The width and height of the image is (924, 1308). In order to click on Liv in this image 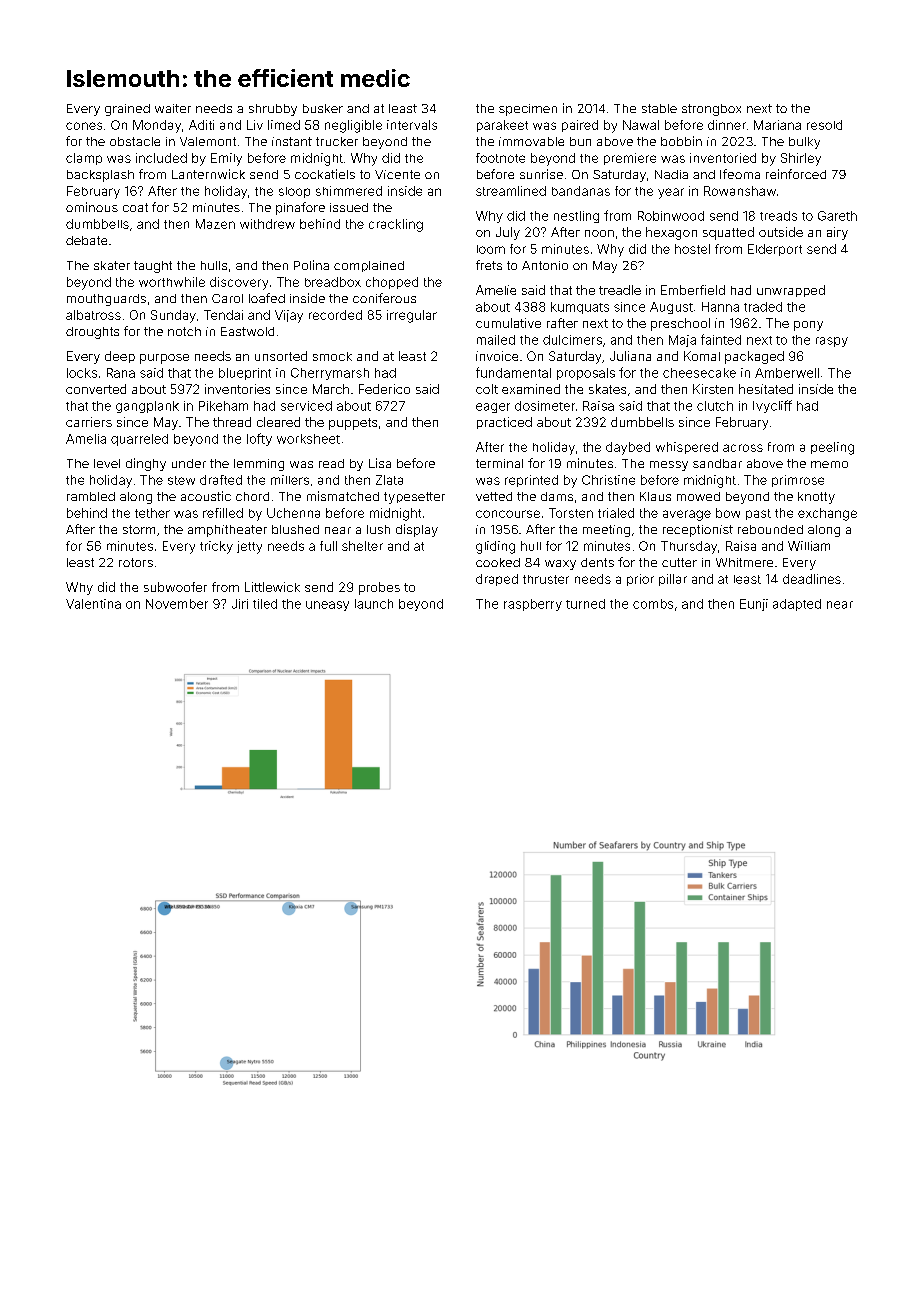, I will do `click(255, 125)`.
